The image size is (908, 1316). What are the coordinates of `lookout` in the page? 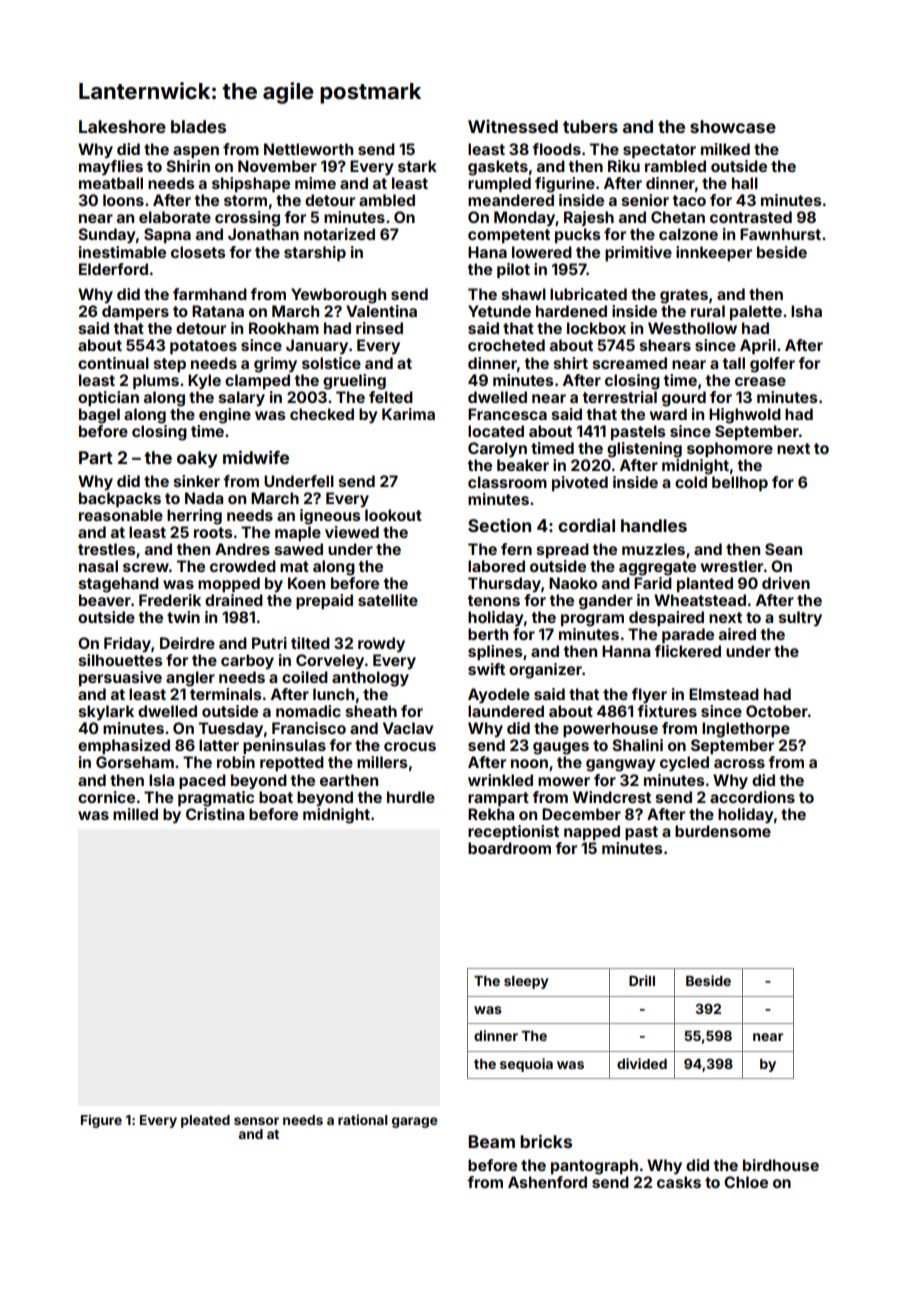 It's located at (393, 515).
